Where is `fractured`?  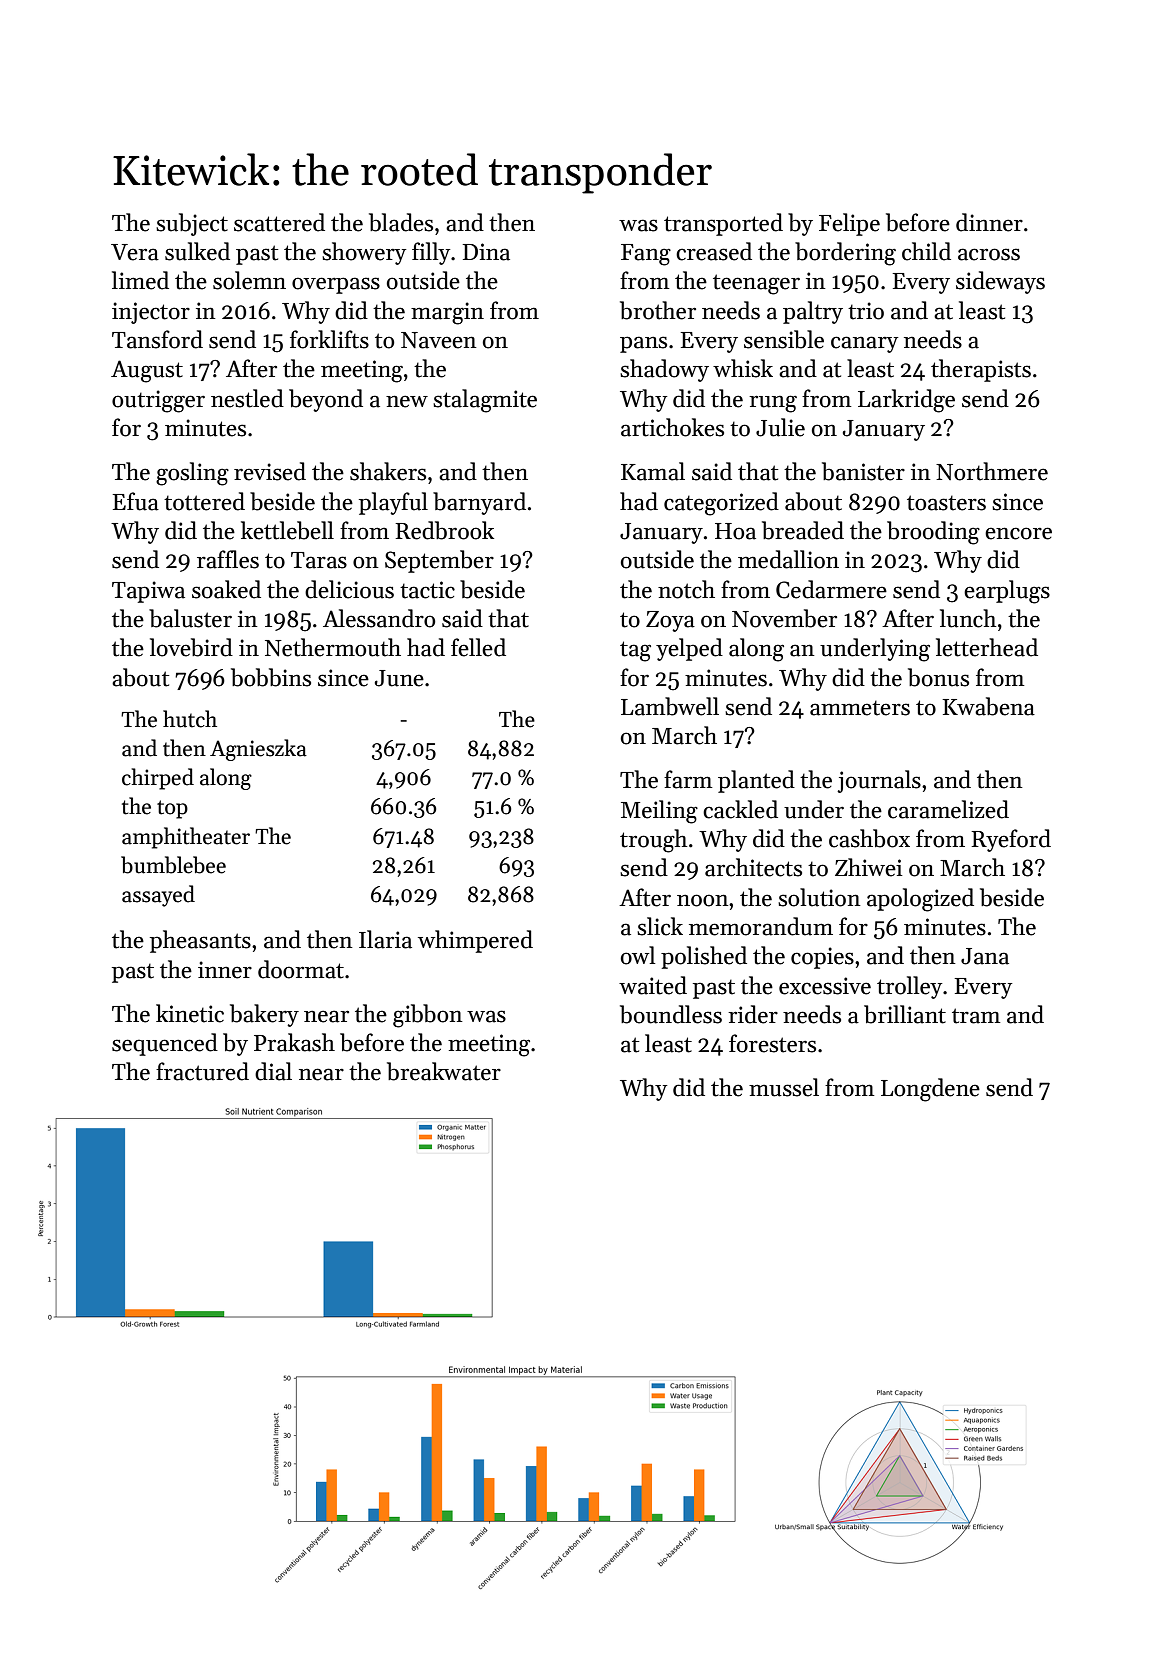
fractured is located at coordinates (202, 1071).
